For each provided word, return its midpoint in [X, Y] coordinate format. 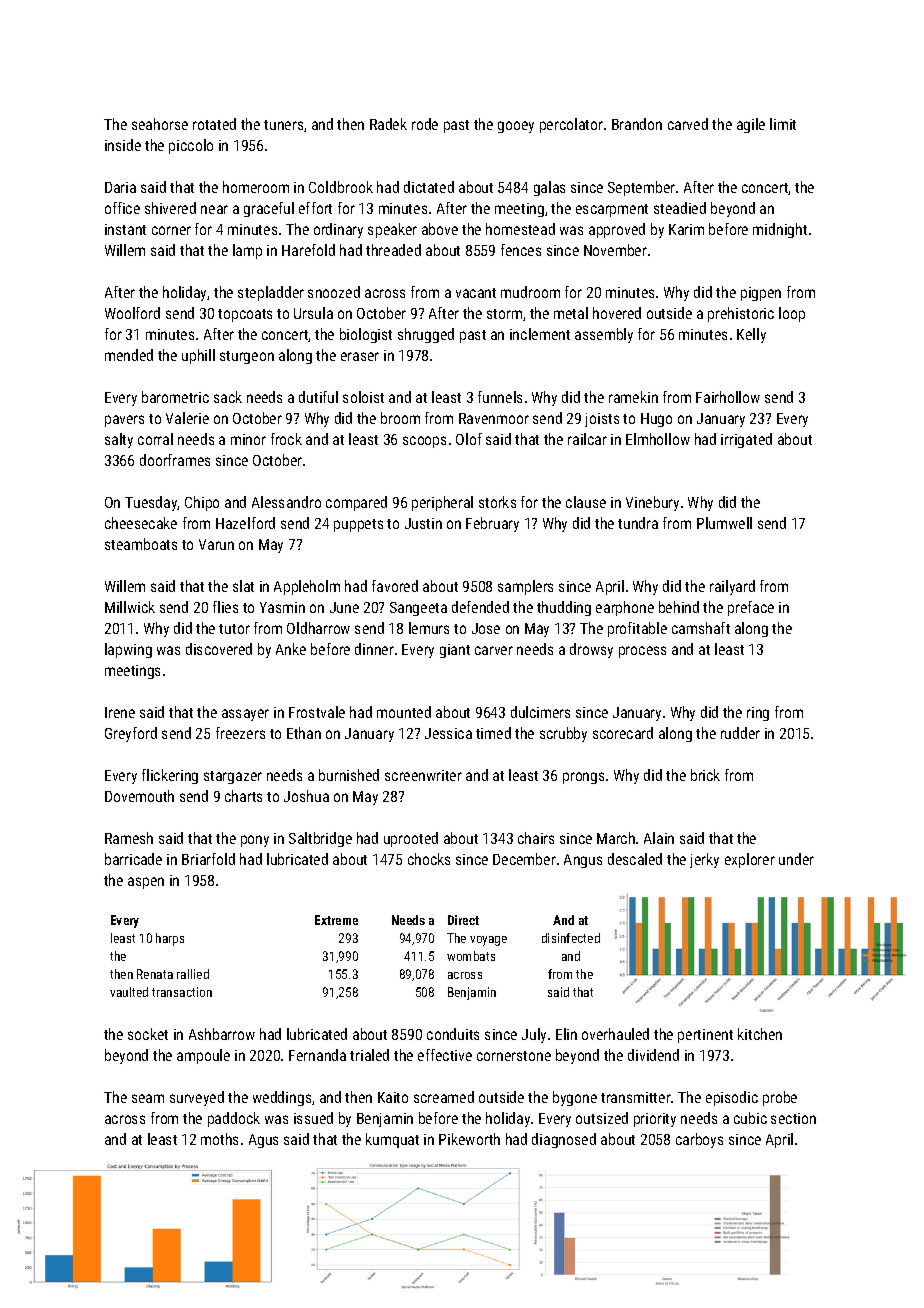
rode [425, 124]
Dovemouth [139, 796]
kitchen [760, 1034]
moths [219, 1139]
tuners [283, 125]
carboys [699, 1140]
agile [751, 125]
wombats [471, 956]
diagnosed [564, 1140]
